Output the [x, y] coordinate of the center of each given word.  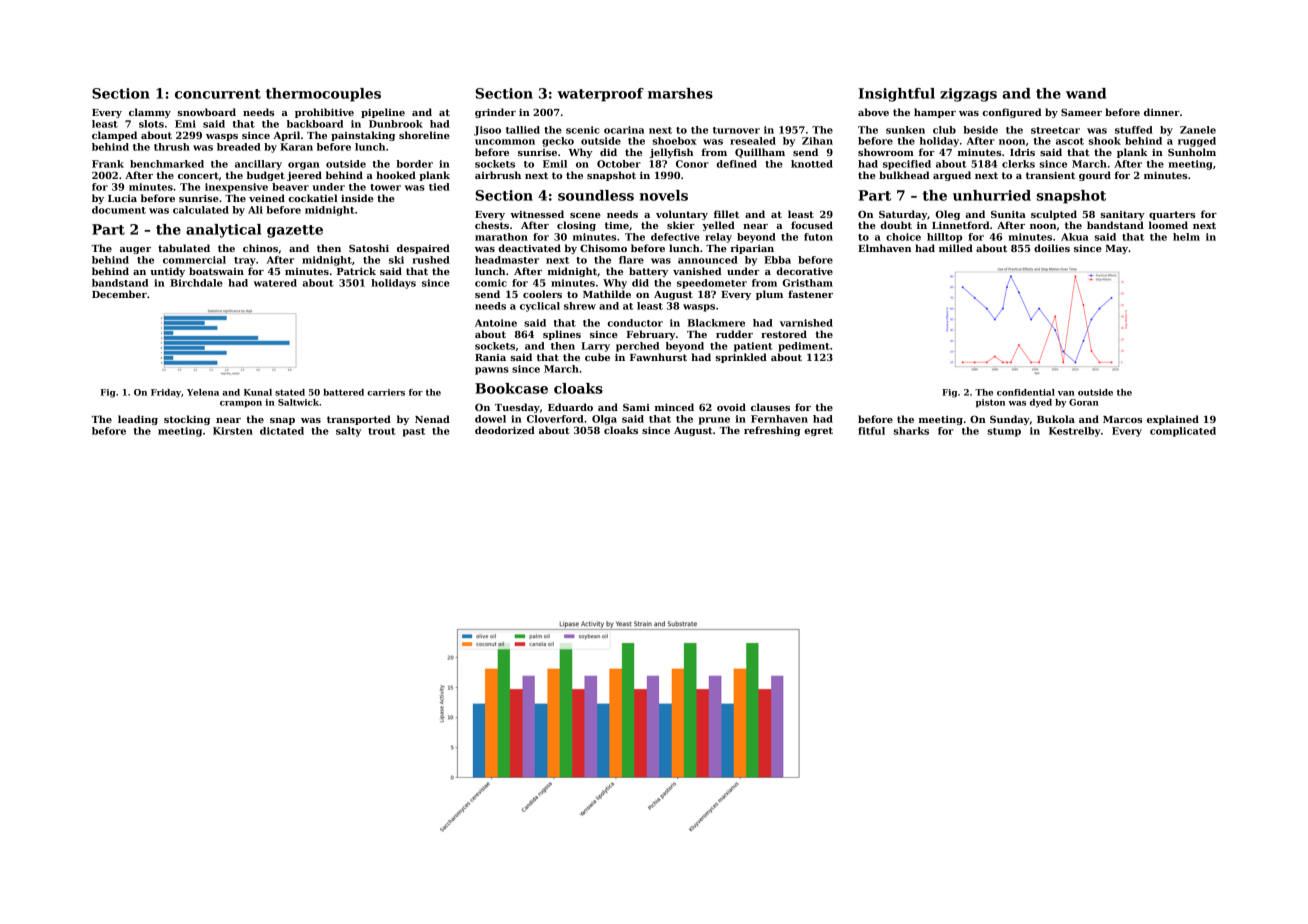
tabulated [184, 248]
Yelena [203, 392]
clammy [150, 113]
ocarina [624, 130]
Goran [1084, 402]
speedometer [712, 284]
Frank [108, 164]
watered [275, 283]
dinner [1162, 112]
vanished [697, 271]
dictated [282, 431]
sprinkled [741, 358]
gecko [558, 142]
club [944, 130]
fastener [810, 294]
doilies [1052, 248]
